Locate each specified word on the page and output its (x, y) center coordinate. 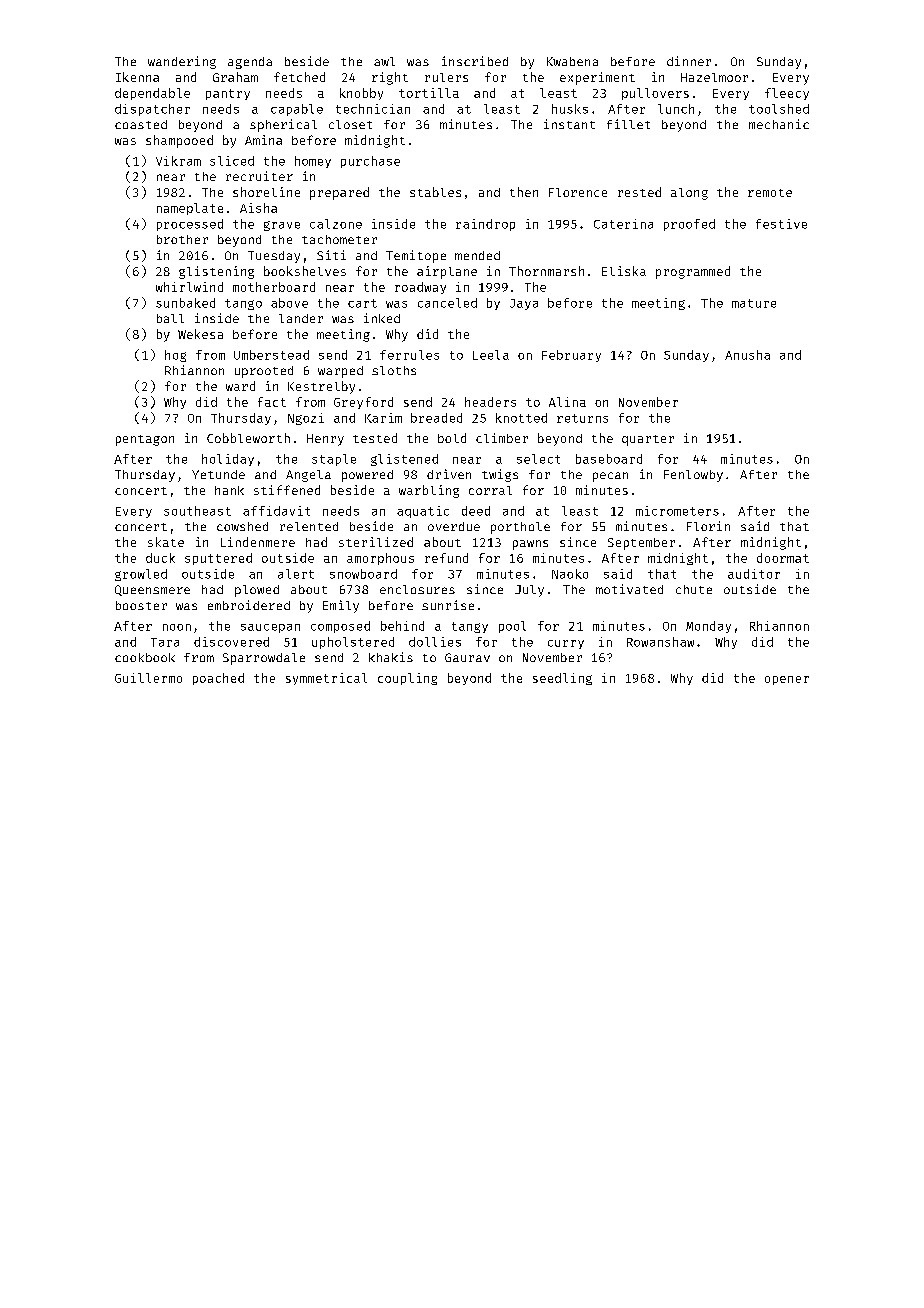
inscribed (475, 61)
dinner (689, 61)
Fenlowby (693, 476)
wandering (182, 62)
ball (170, 318)
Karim (383, 418)
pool (512, 627)
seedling (562, 679)
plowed (257, 591)
